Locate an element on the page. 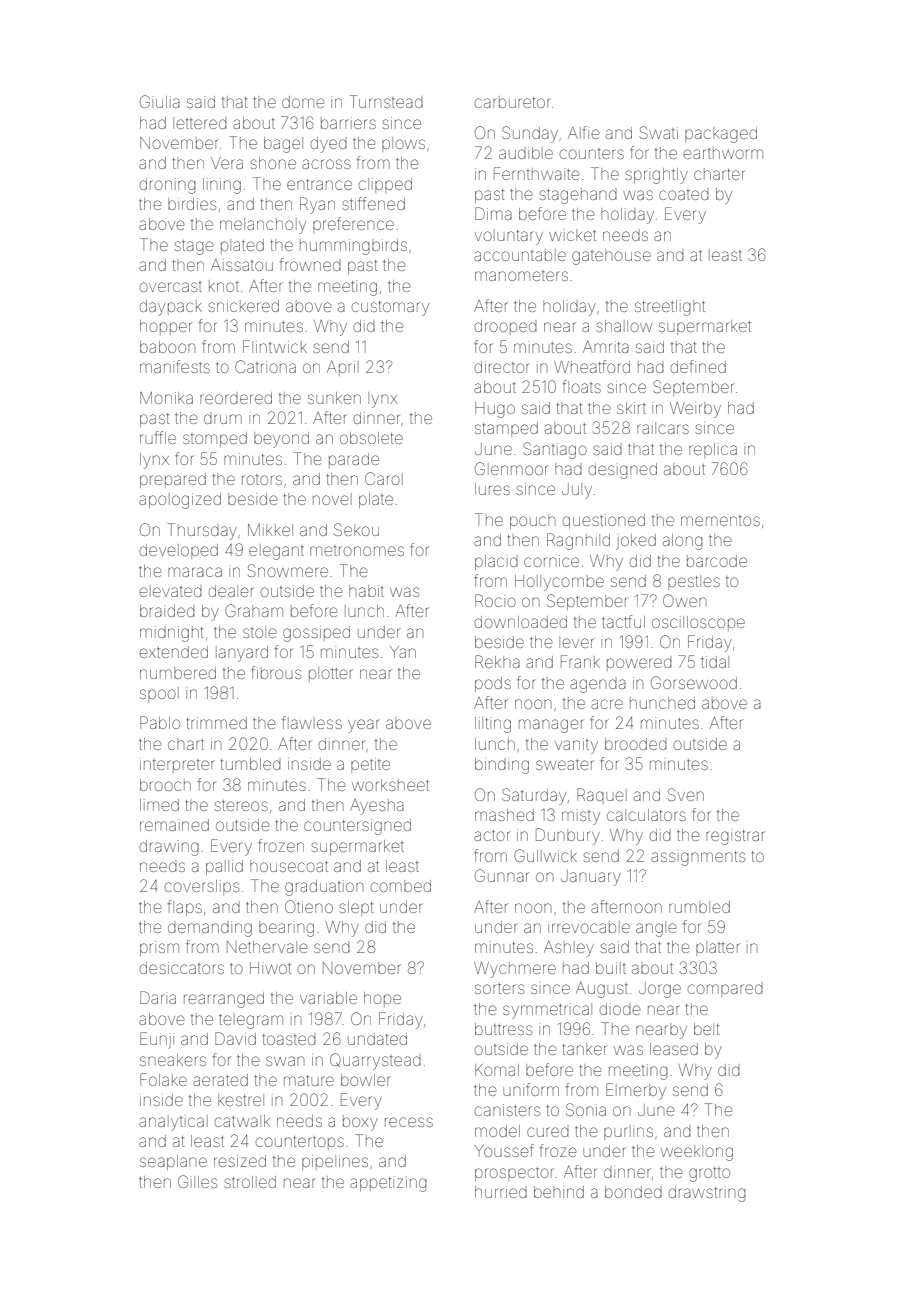 This image has height=1316, width=908. bagel is located at coordinates (283, 145).
